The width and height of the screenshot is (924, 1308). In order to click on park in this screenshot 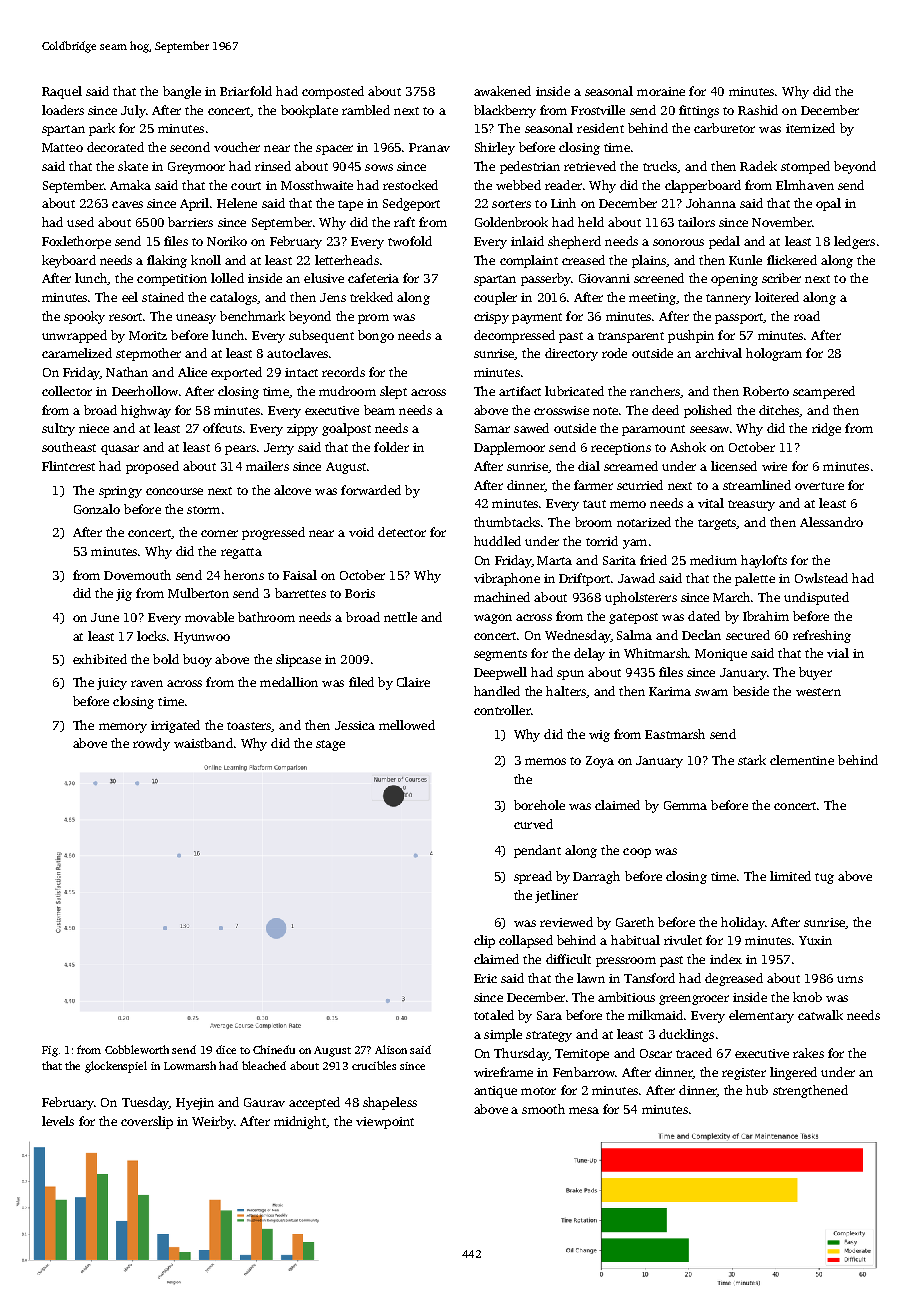, I will do `click(102, 129)`.
